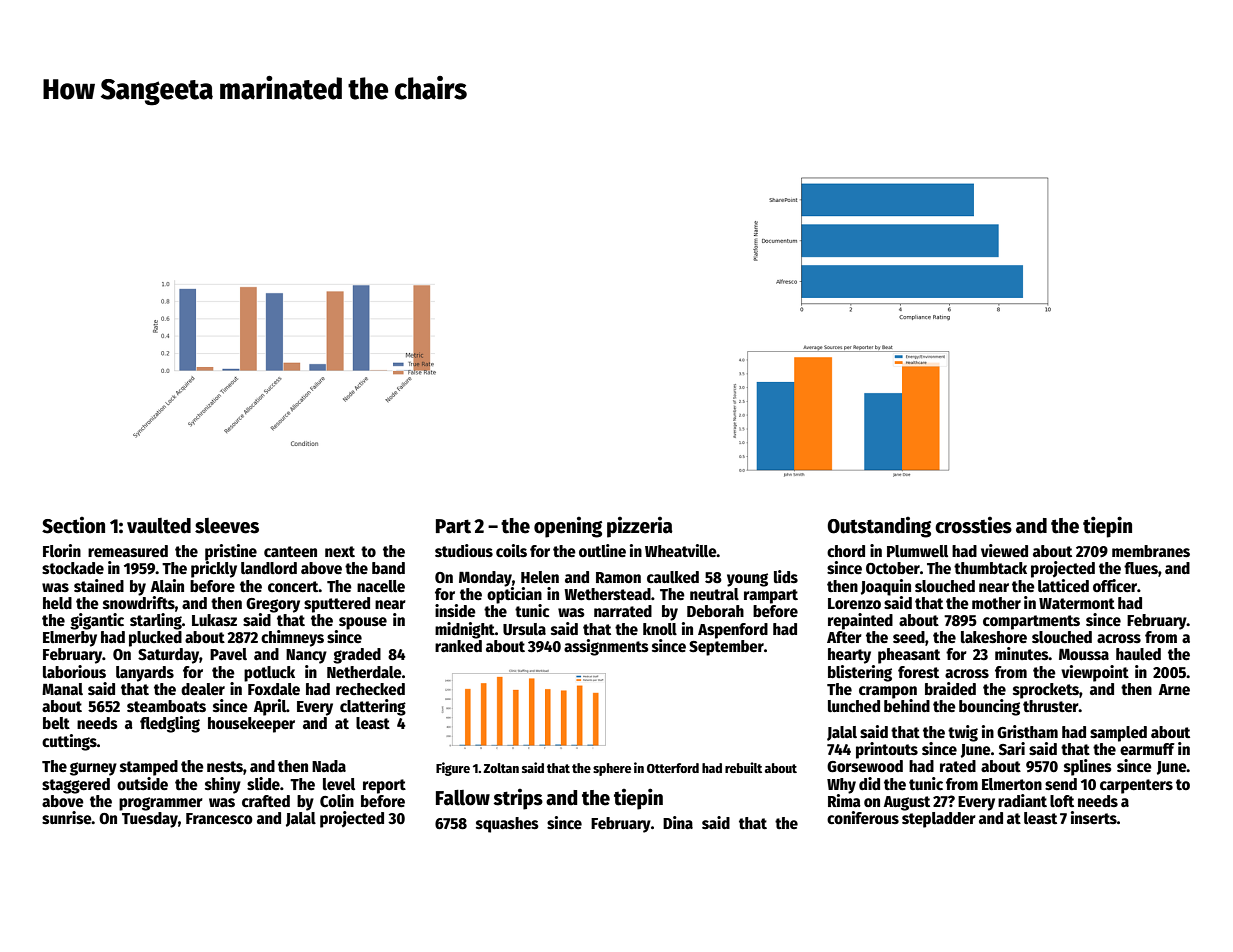 The width and height of the document is (1233, 952). Describe the element at coordinates (373, 707) in the document. I see `clattering` at that location.
